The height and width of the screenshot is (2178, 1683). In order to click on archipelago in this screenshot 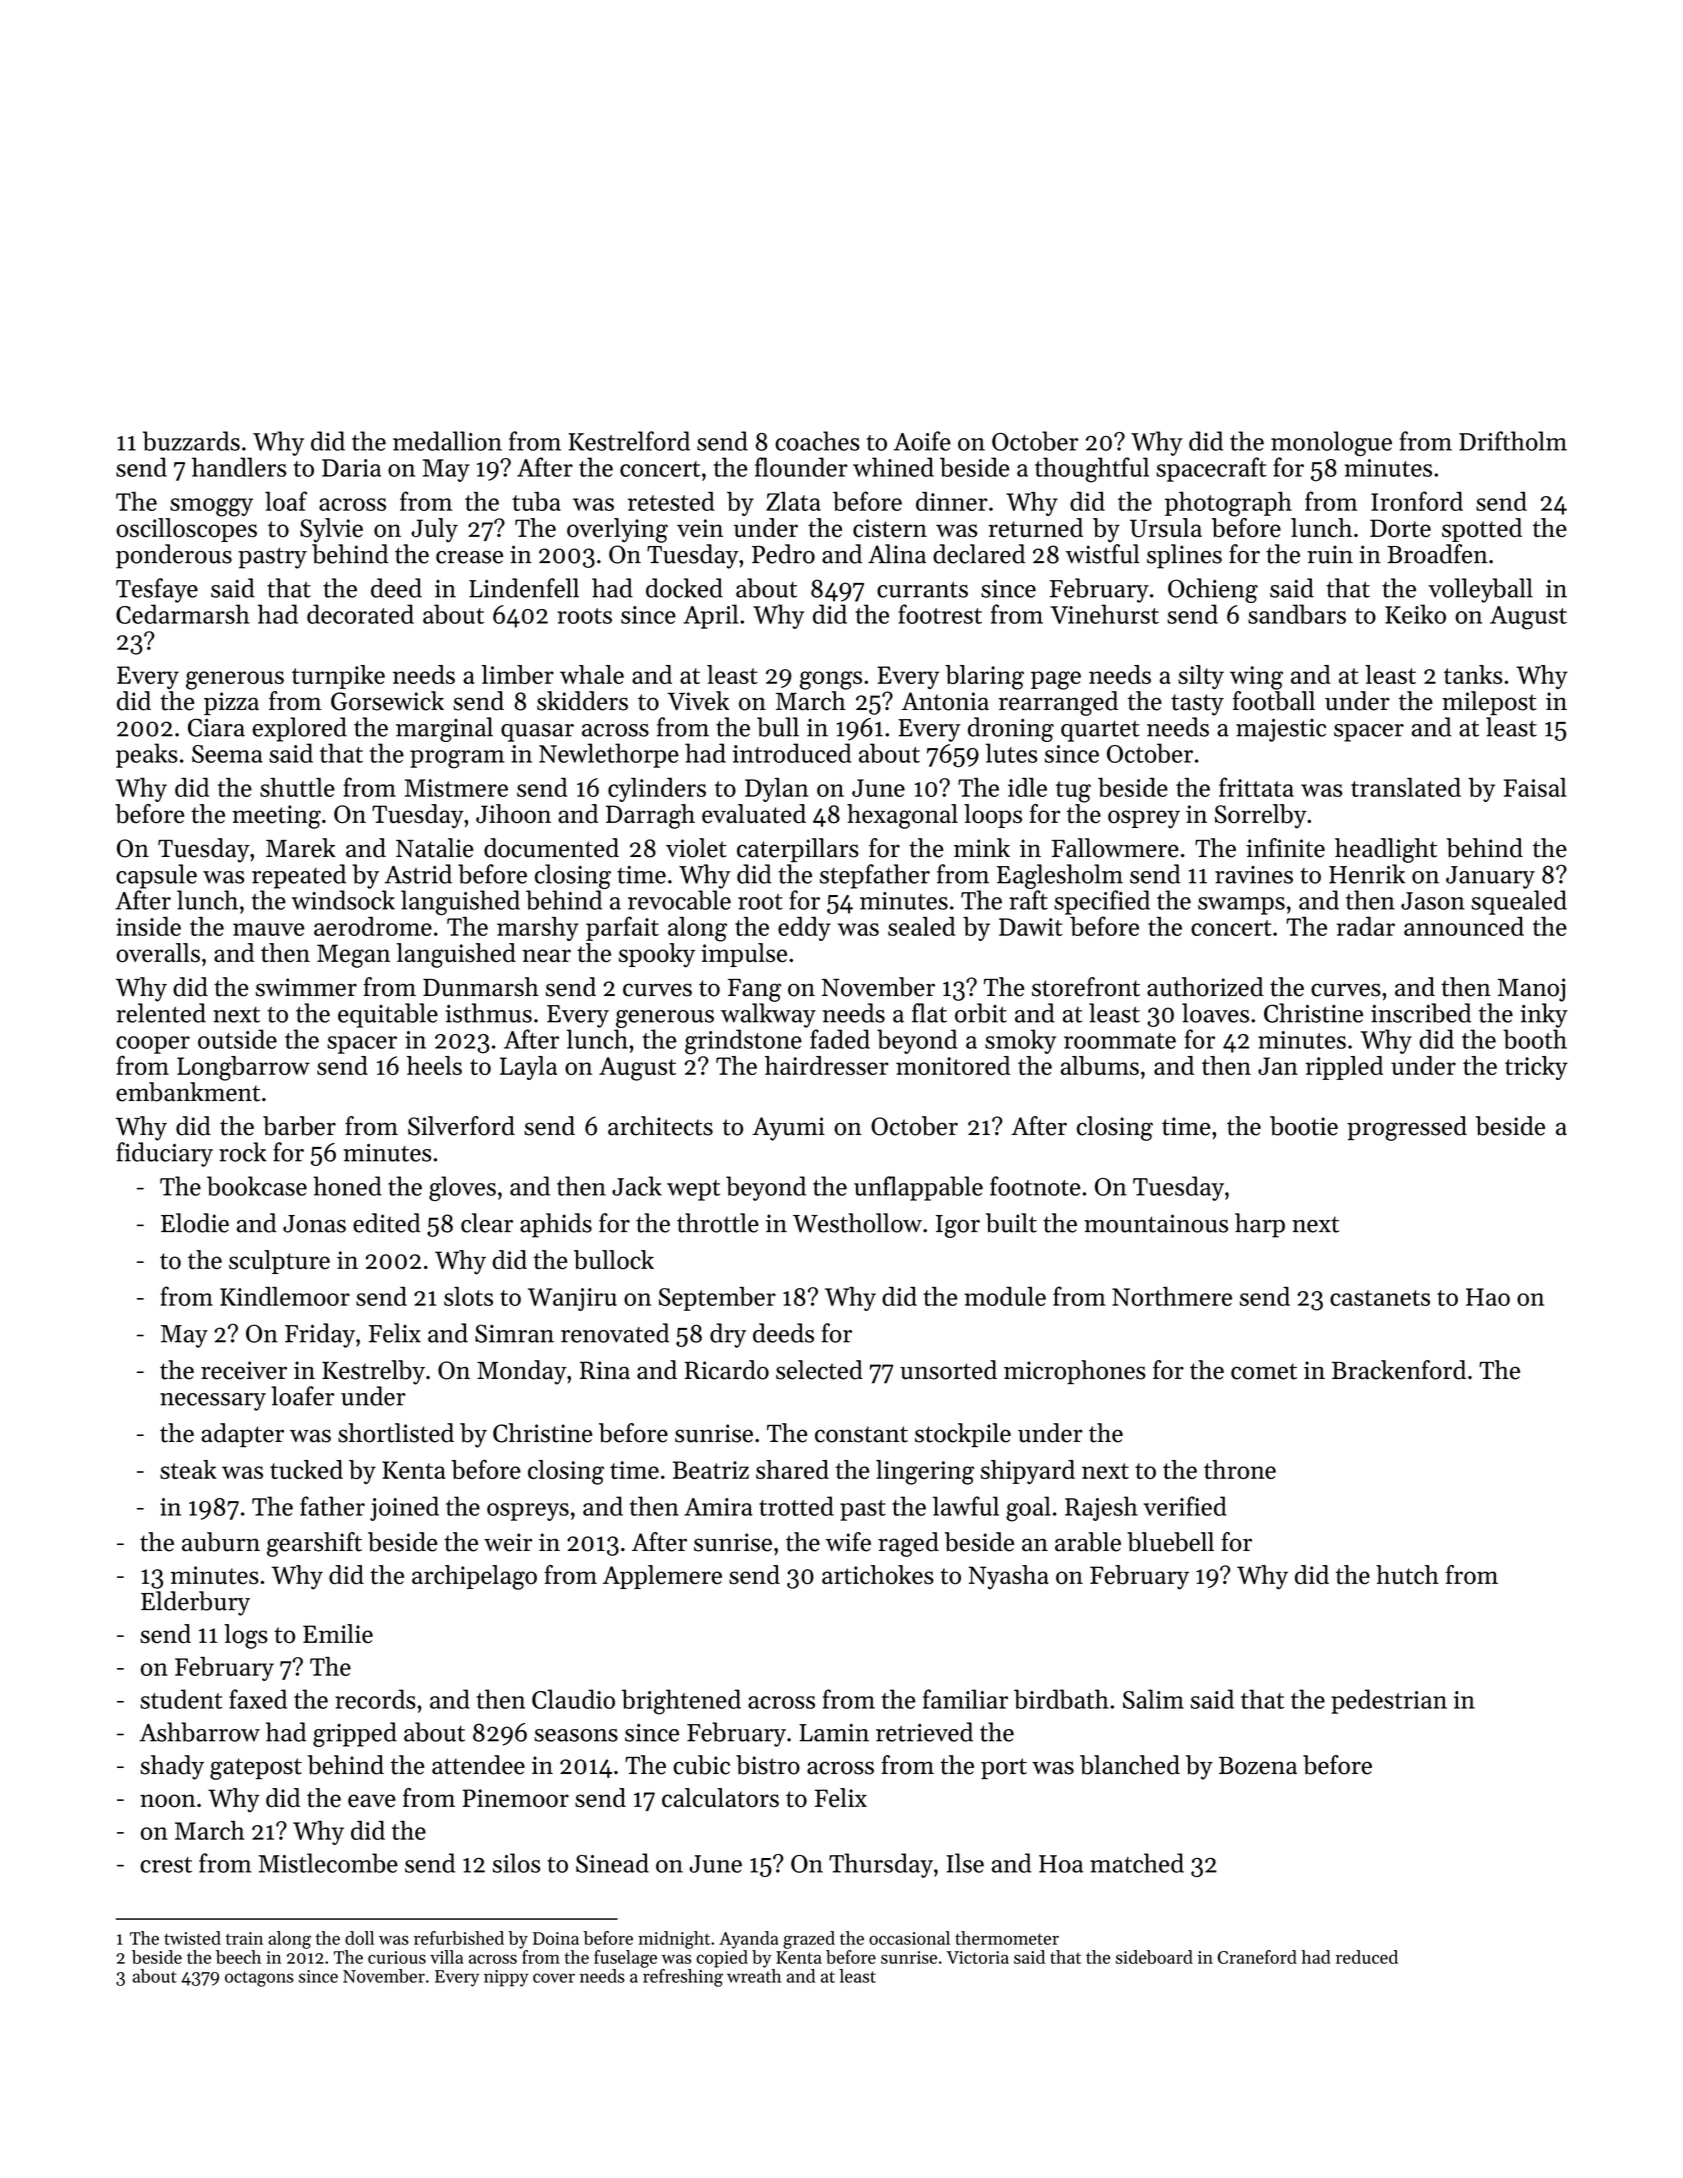, I will do `click(474, 1577)`.
